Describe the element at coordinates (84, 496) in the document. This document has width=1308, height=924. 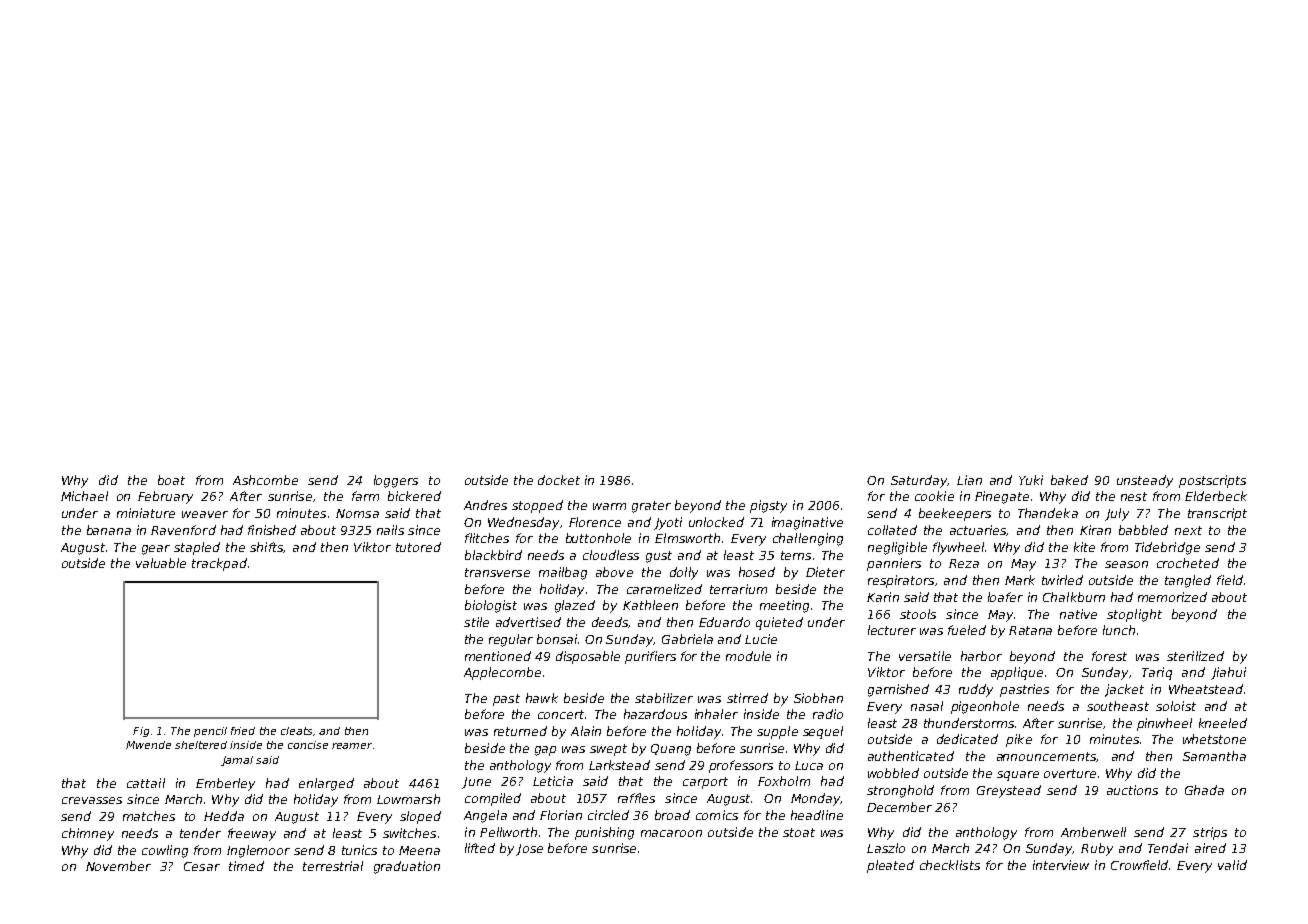
I see `Michael` at that location.
